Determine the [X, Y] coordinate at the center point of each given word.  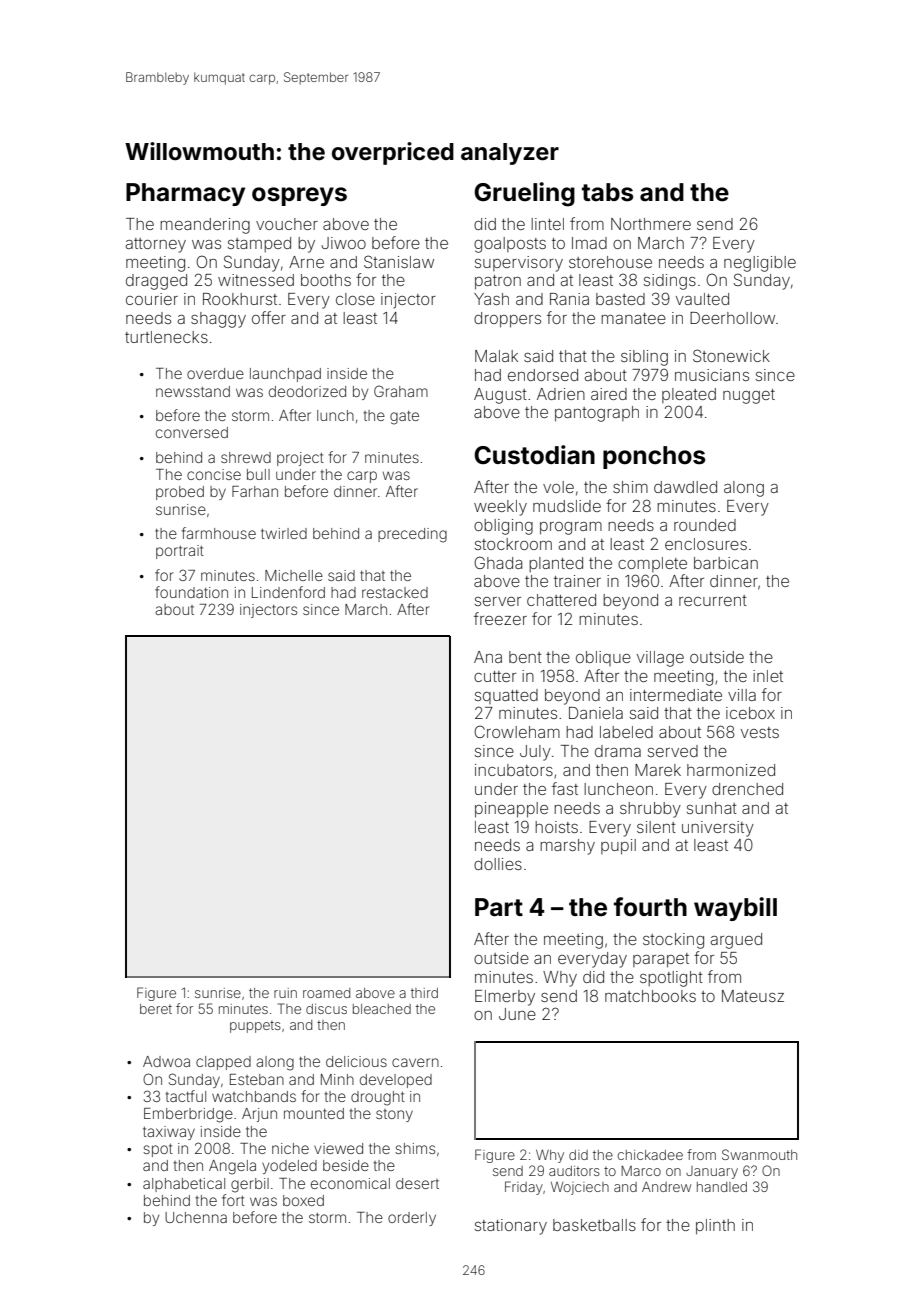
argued [736, 941]
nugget [749, 396]
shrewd [246, 457]
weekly [500, 508]
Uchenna [196, 1217]
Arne [306, 262]
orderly [412, 1219]
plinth [715, 1227]
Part [499, 907]
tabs [607, 192]
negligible [760, 264]
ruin [285, 993]
